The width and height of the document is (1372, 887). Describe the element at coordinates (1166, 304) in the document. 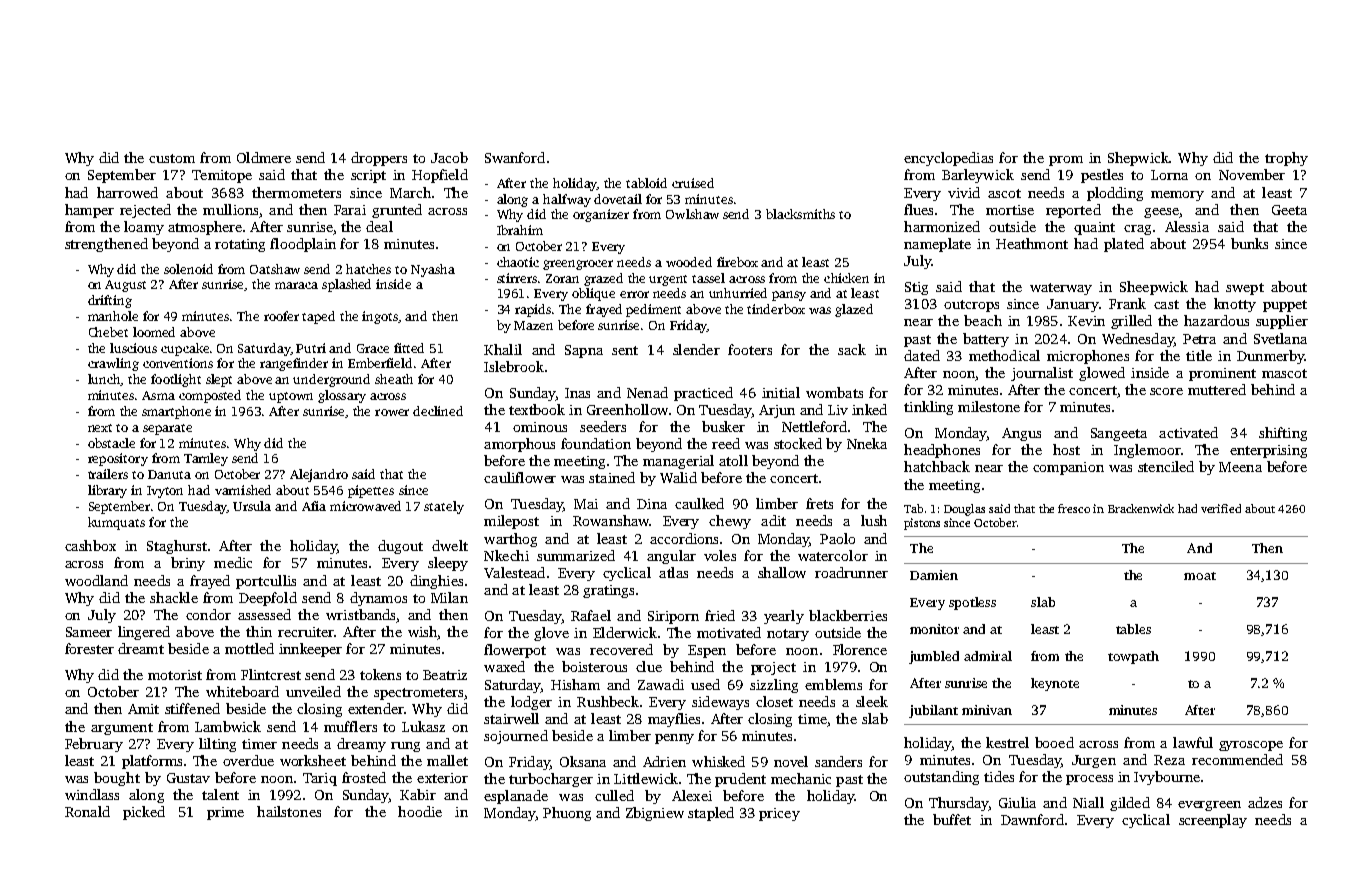

I see `cast` at that location.
